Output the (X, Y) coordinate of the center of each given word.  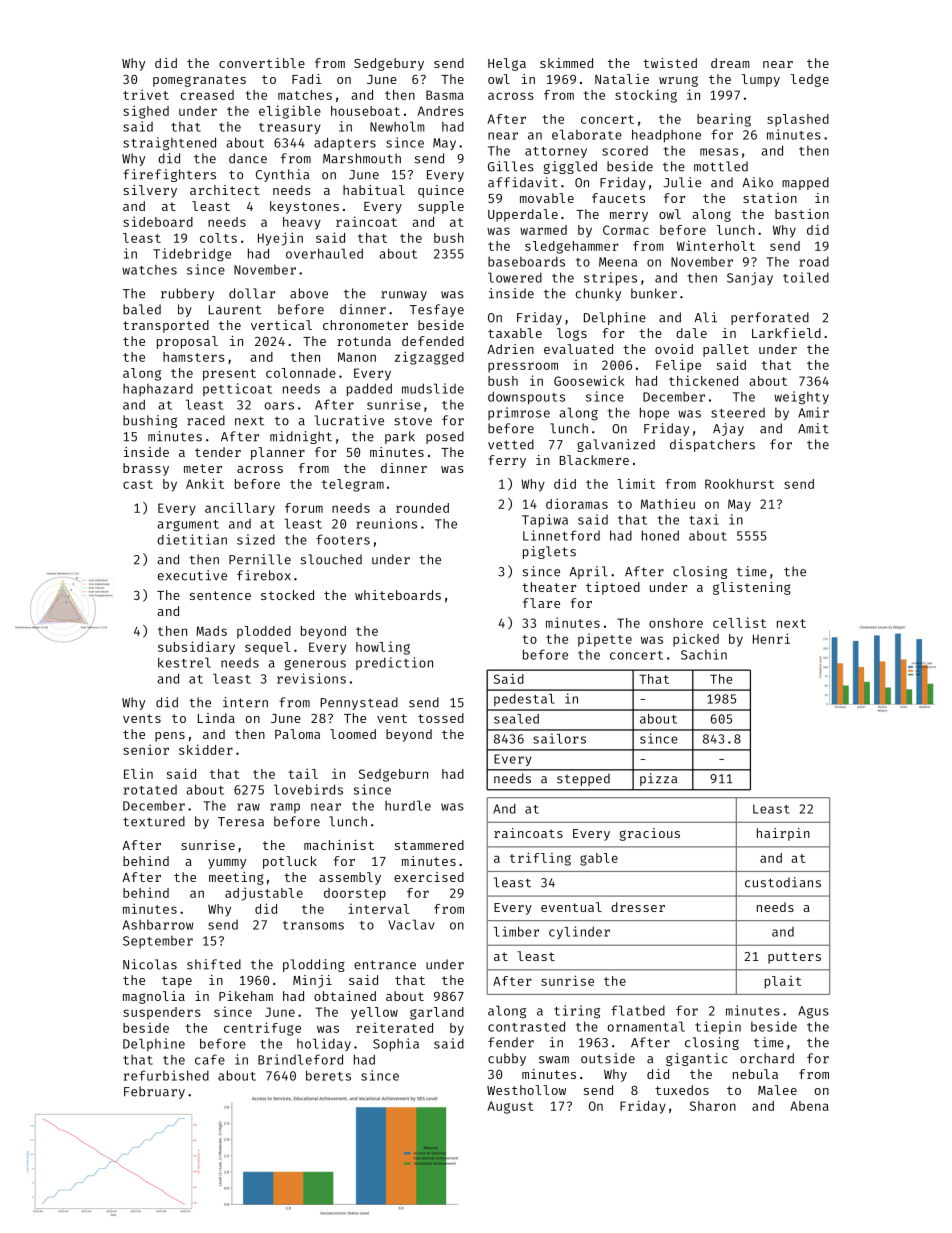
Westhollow (526, 1090)
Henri (771, 638)
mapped (805, 183)
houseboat (365, 111)
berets (328, 1075)
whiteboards (398, 595)
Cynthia (282, 175)
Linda (216, 718)
